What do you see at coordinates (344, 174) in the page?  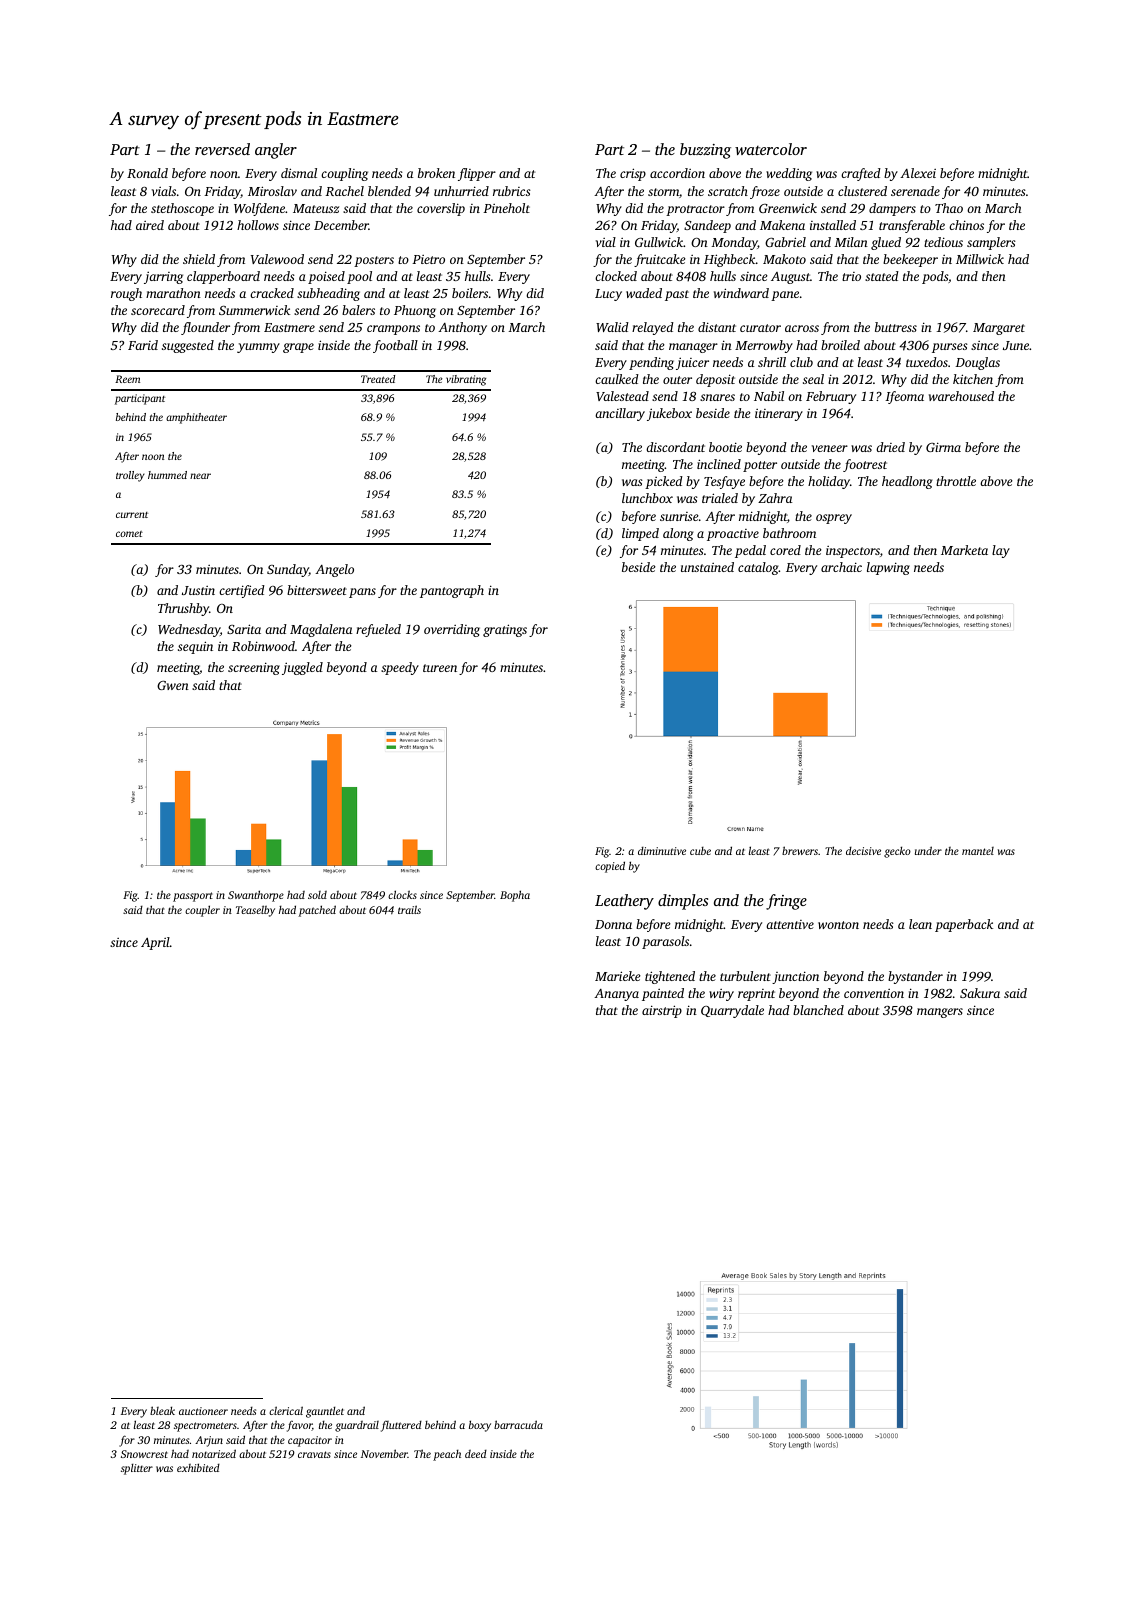 I see `coupling` at bounding box center [344, 174].
